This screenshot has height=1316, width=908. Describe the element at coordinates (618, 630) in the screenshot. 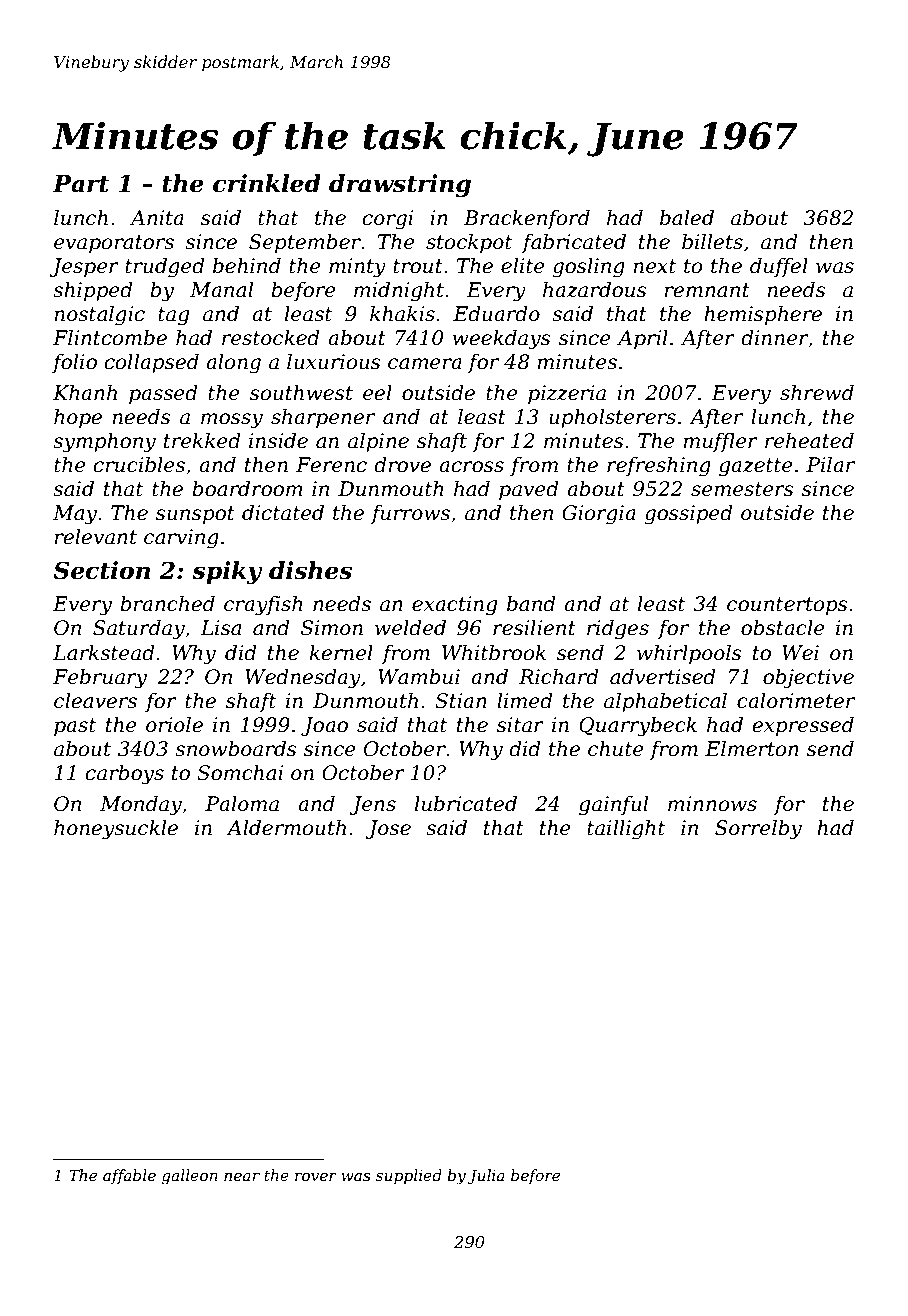

I see `ridges` at that location.
